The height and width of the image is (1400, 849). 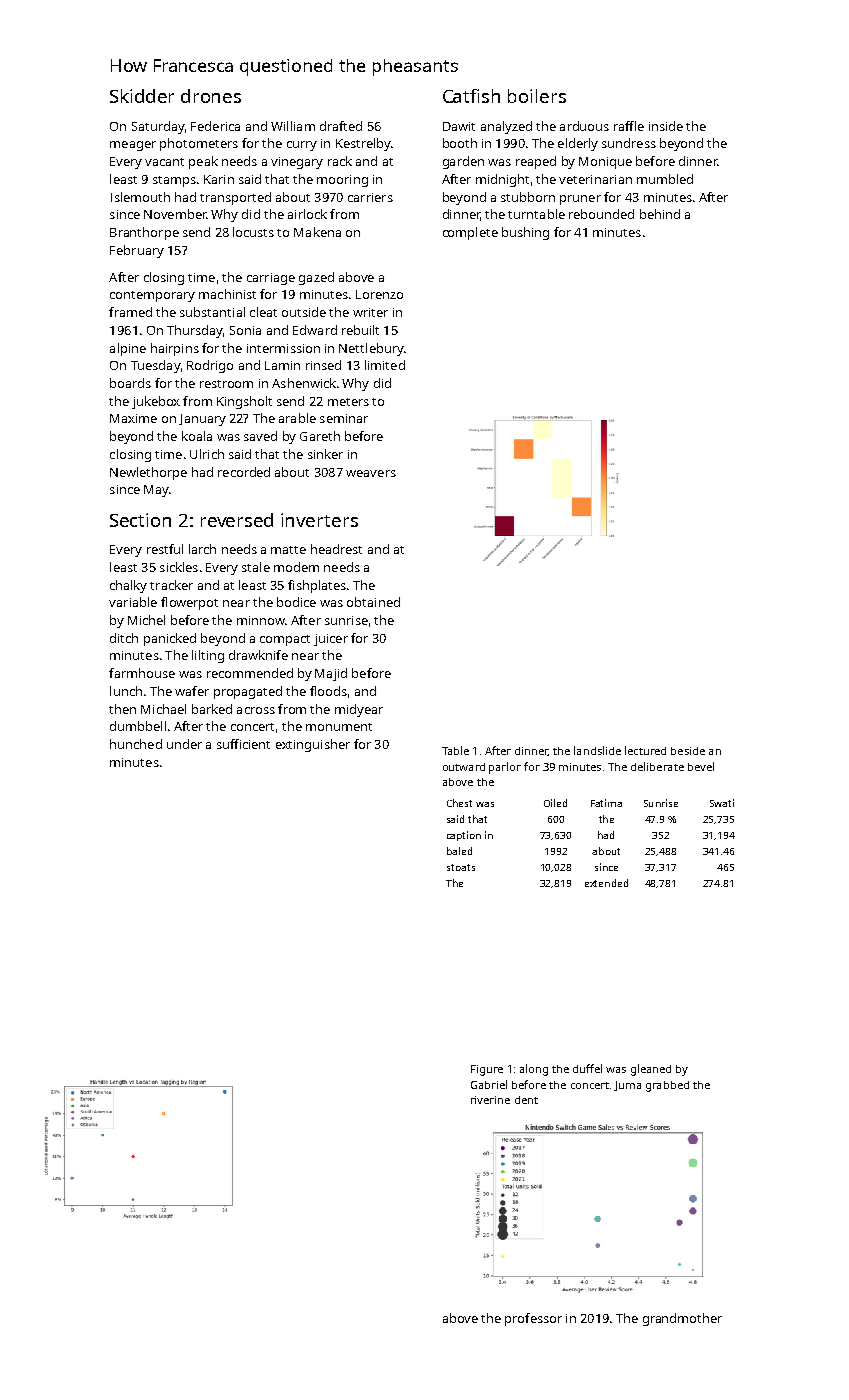 I want to click on drafted, so click(x=341, y=126).
